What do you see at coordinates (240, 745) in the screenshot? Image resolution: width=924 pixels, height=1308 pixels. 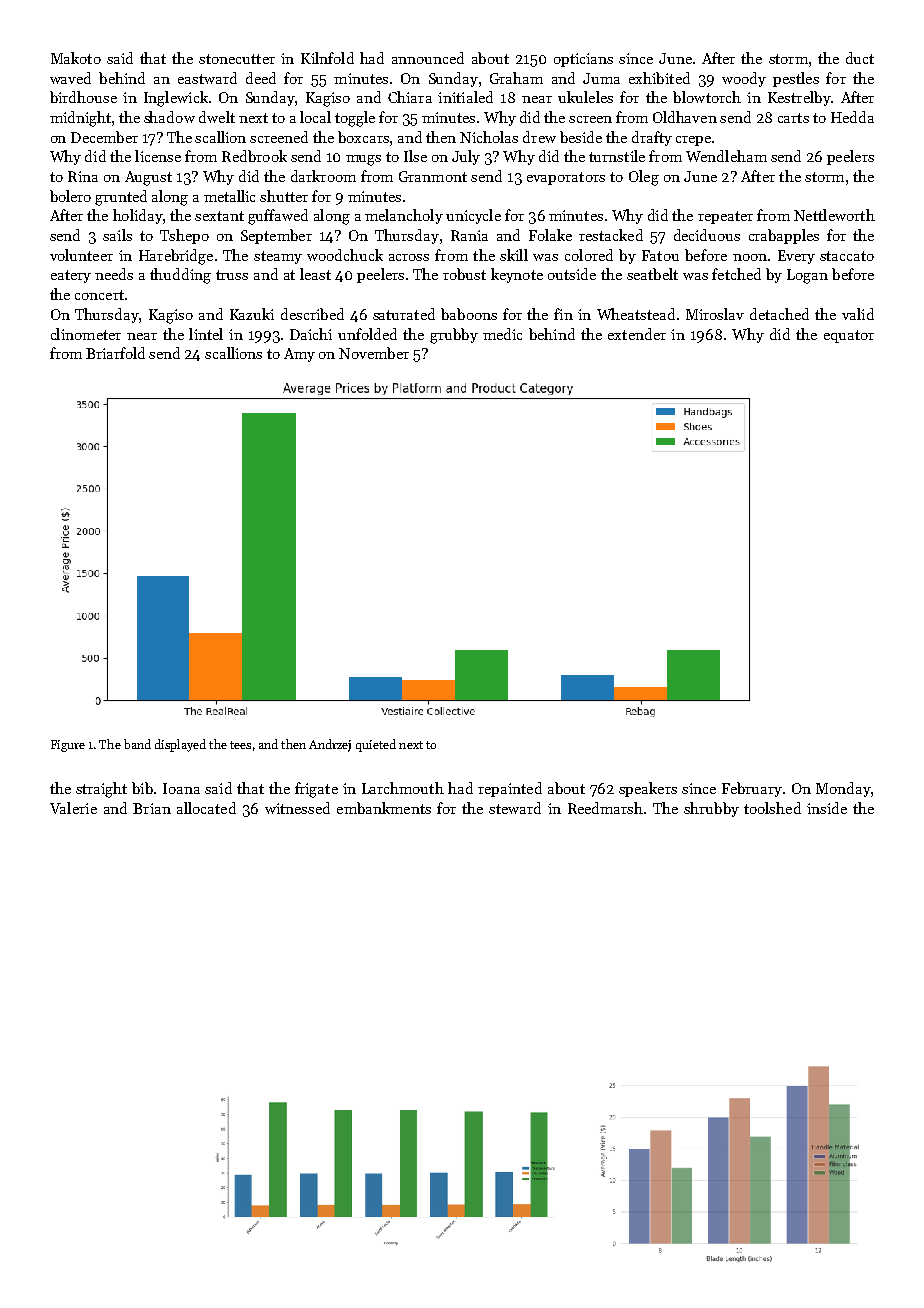 I see `tees` at bounding box center [240, 745].
